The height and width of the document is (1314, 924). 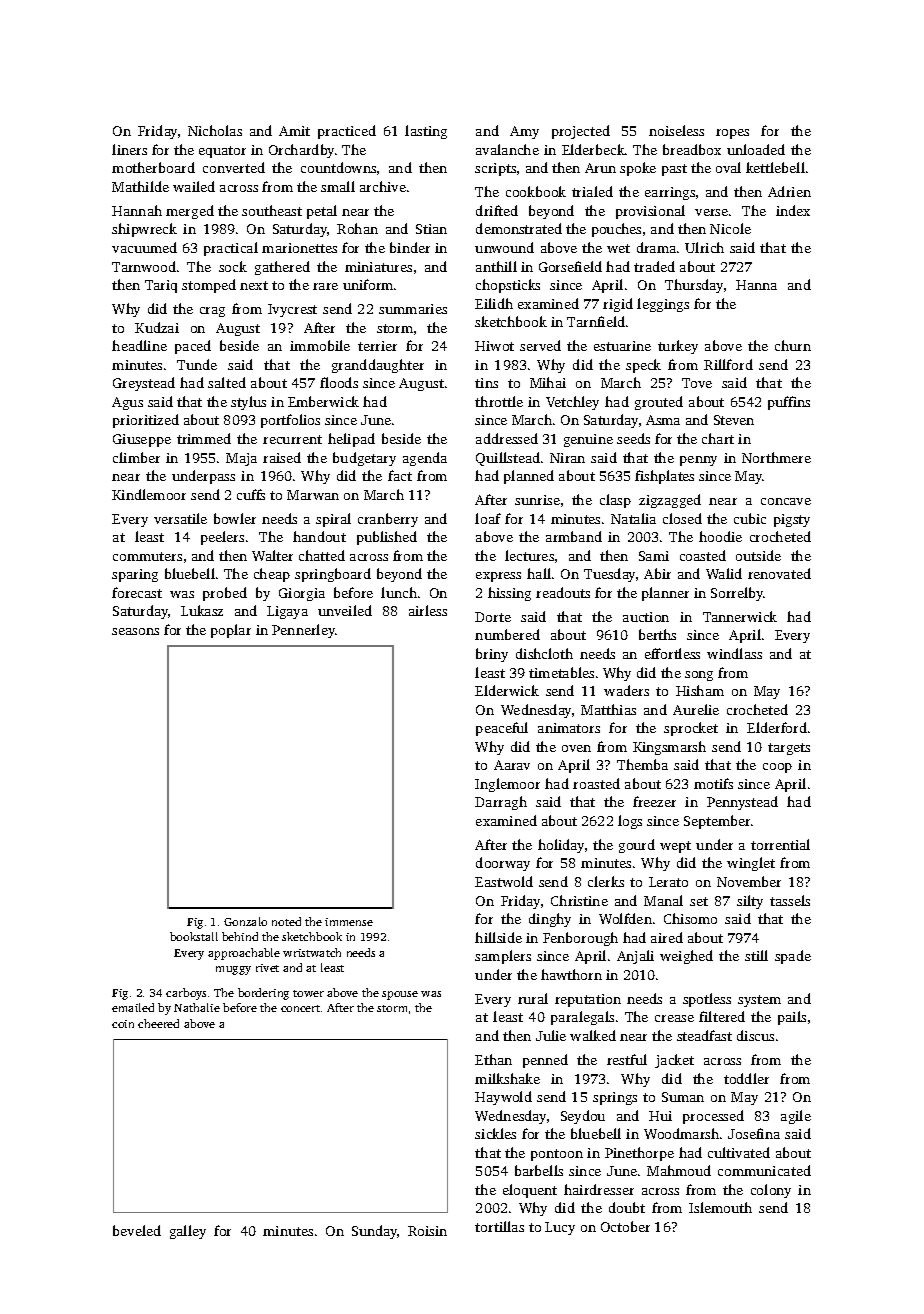 I want to click on dishcloth, so click(x=544, y=653).
